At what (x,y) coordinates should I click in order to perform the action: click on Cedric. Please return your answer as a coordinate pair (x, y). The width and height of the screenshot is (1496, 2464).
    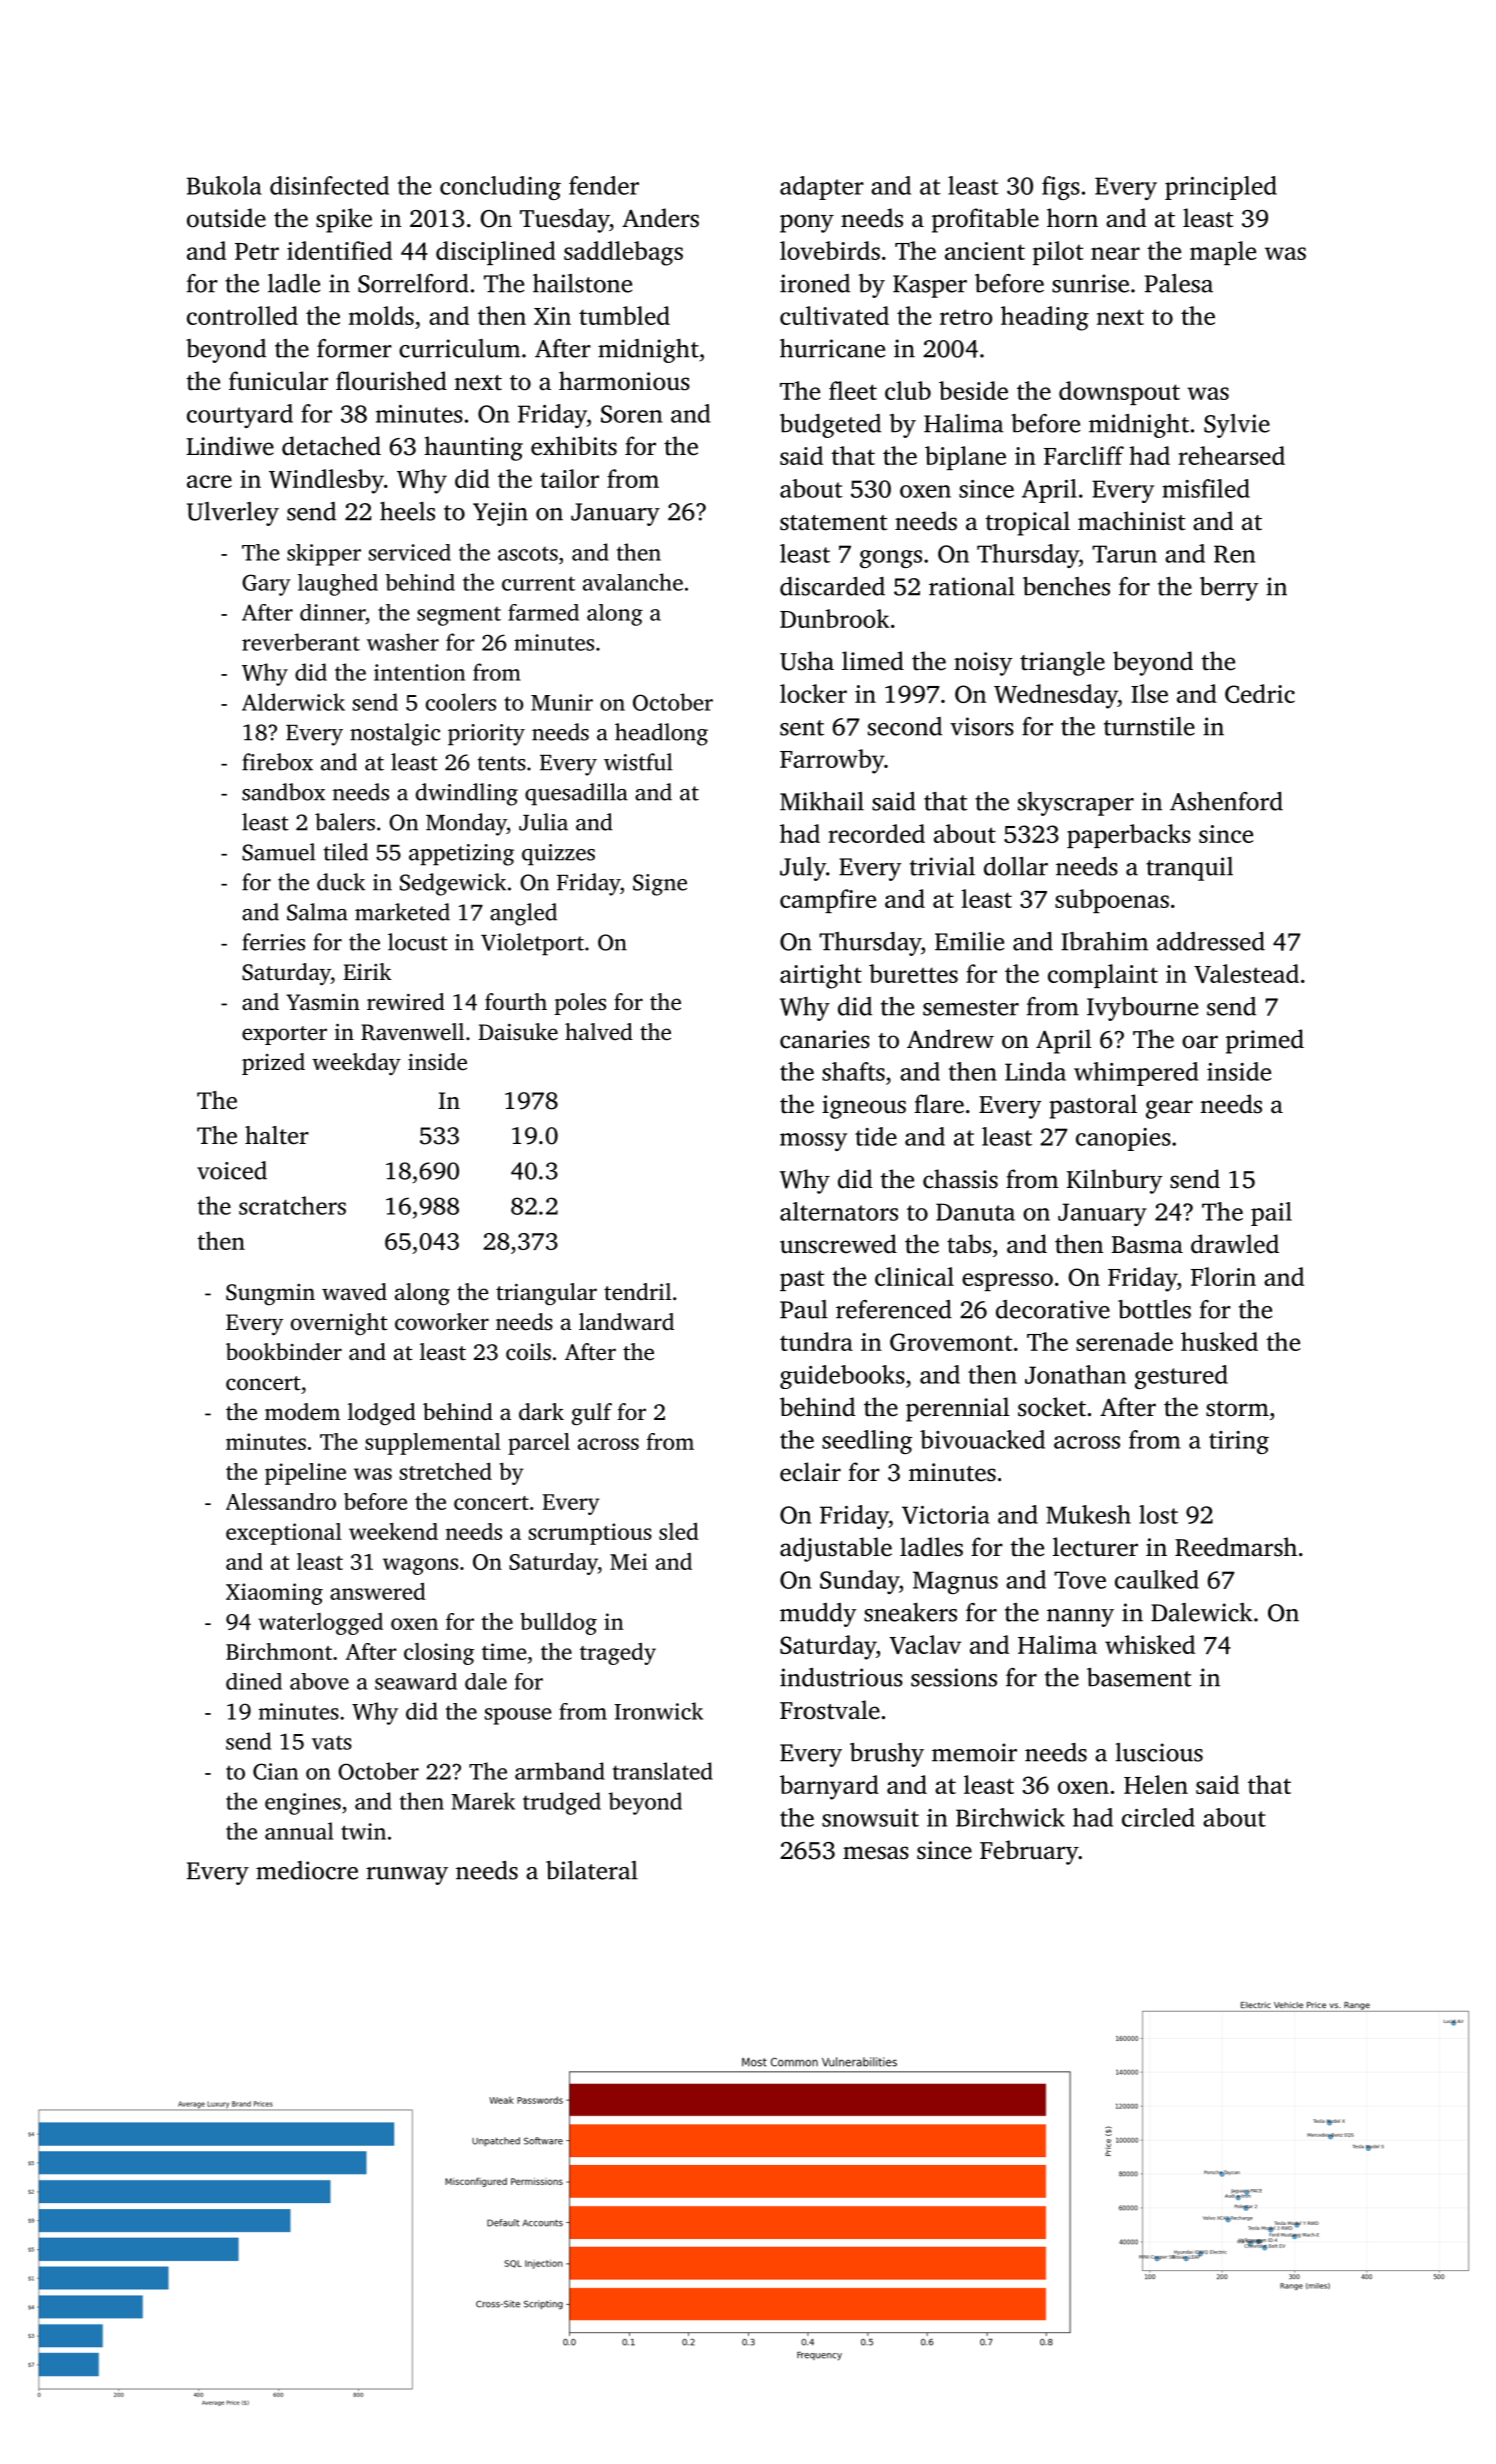
    Looking at the image, I should click on (1260, 693).
